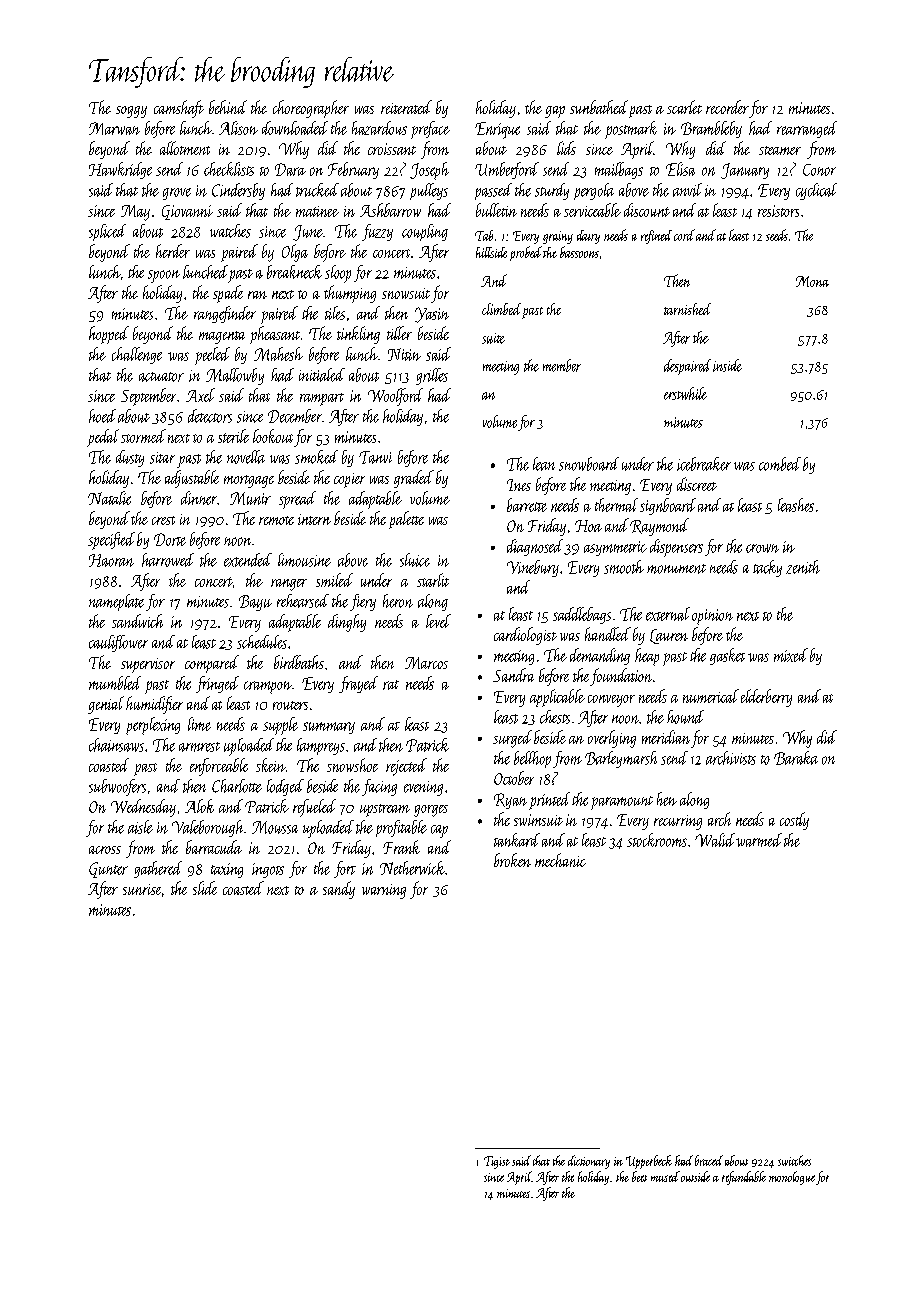 This screenshot has width=924, height=1308. What do you see at coordinates (131, 112) in the screenshot?
I see `soggy` at bounding box center [131, 112].
